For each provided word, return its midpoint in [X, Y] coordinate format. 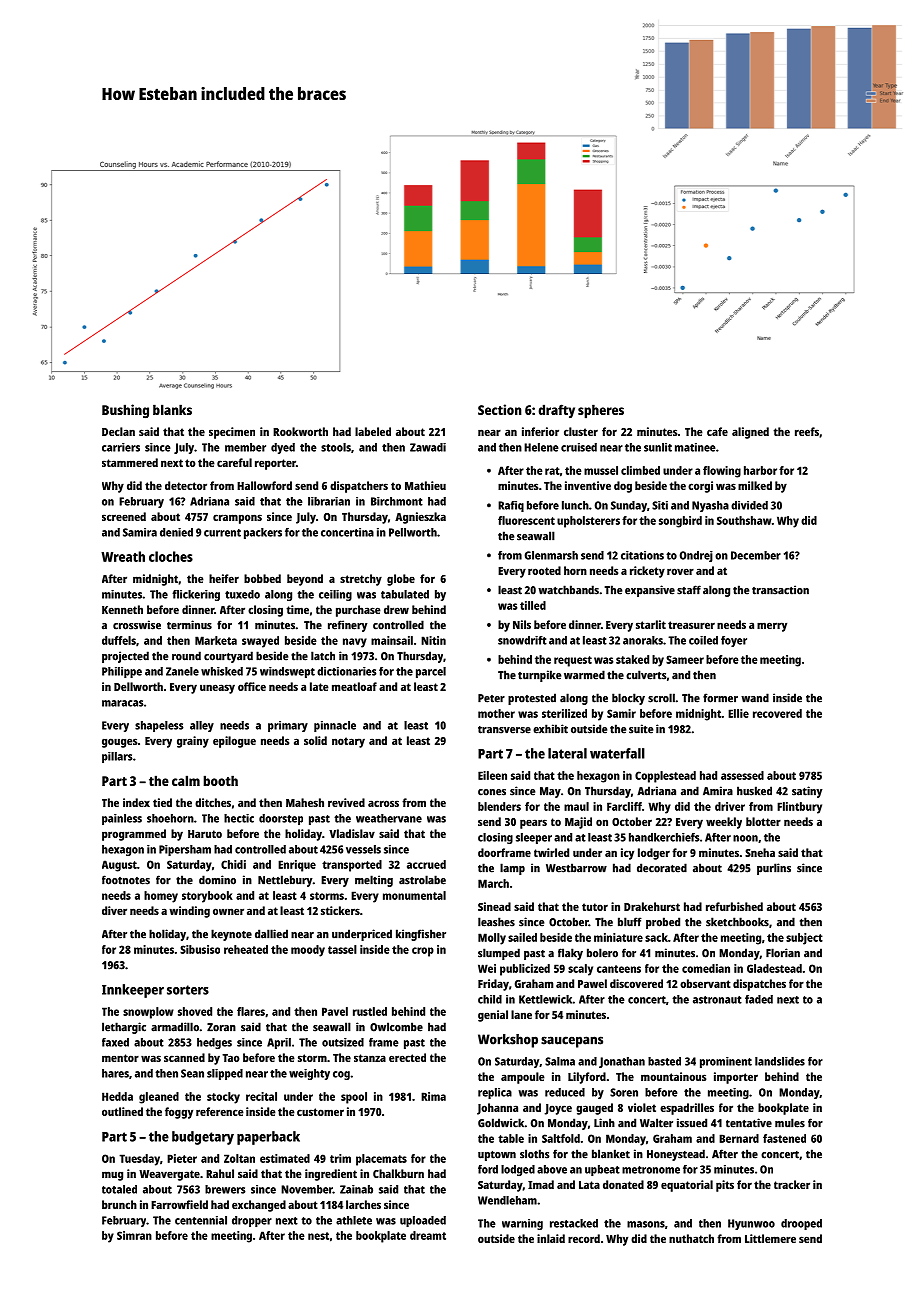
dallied [271, 934]
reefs [807, 431]
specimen [232, 433]
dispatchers [359, 487]
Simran [134, 1235]
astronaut [717, 1000]
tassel [342, 949]
